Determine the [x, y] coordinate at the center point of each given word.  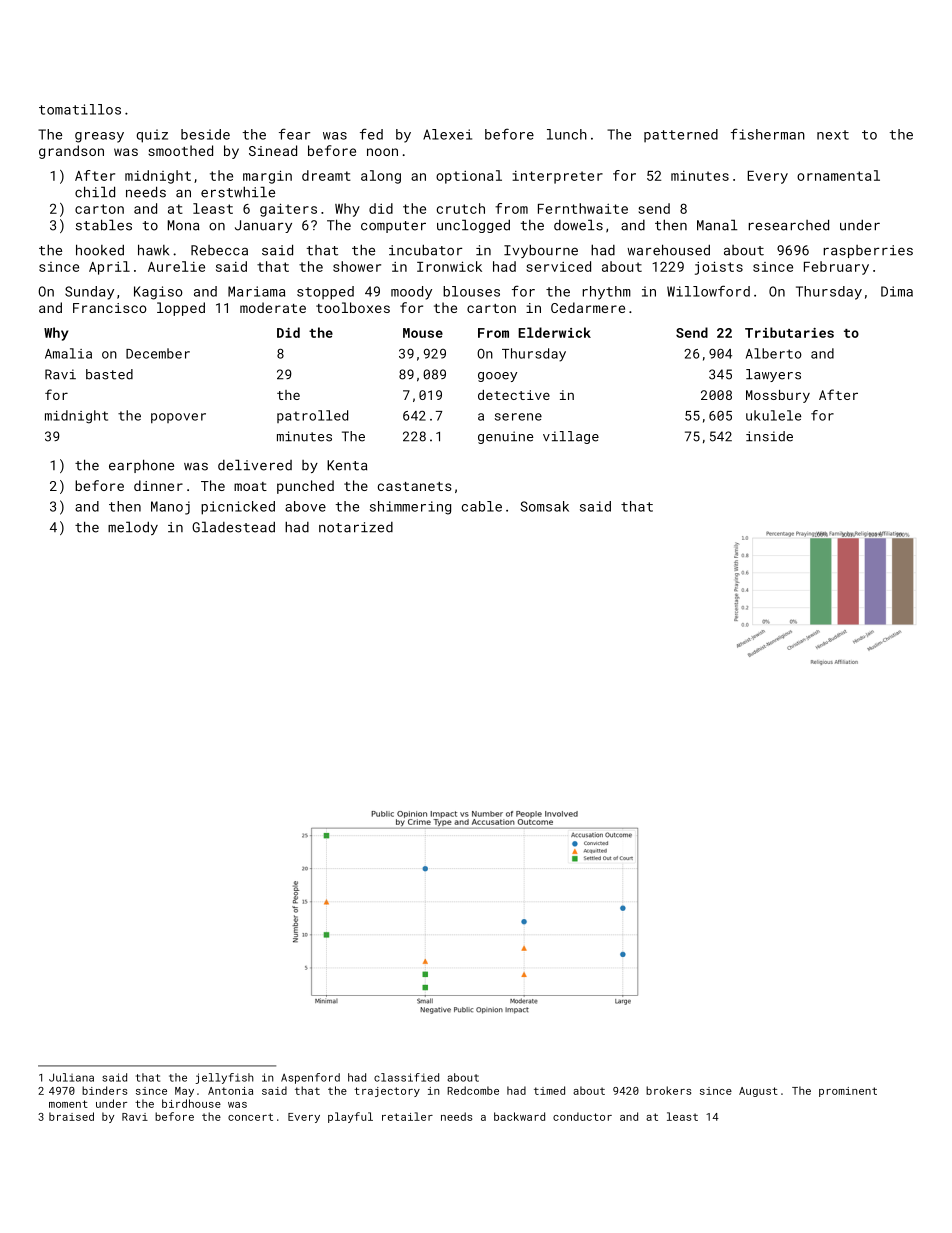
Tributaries [789, 332]
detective [514, 395]
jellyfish [224, 1078]
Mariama [256, 291]
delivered [255, 465]
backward [519, 1116]
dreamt [326, 175]
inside [769, 436]
